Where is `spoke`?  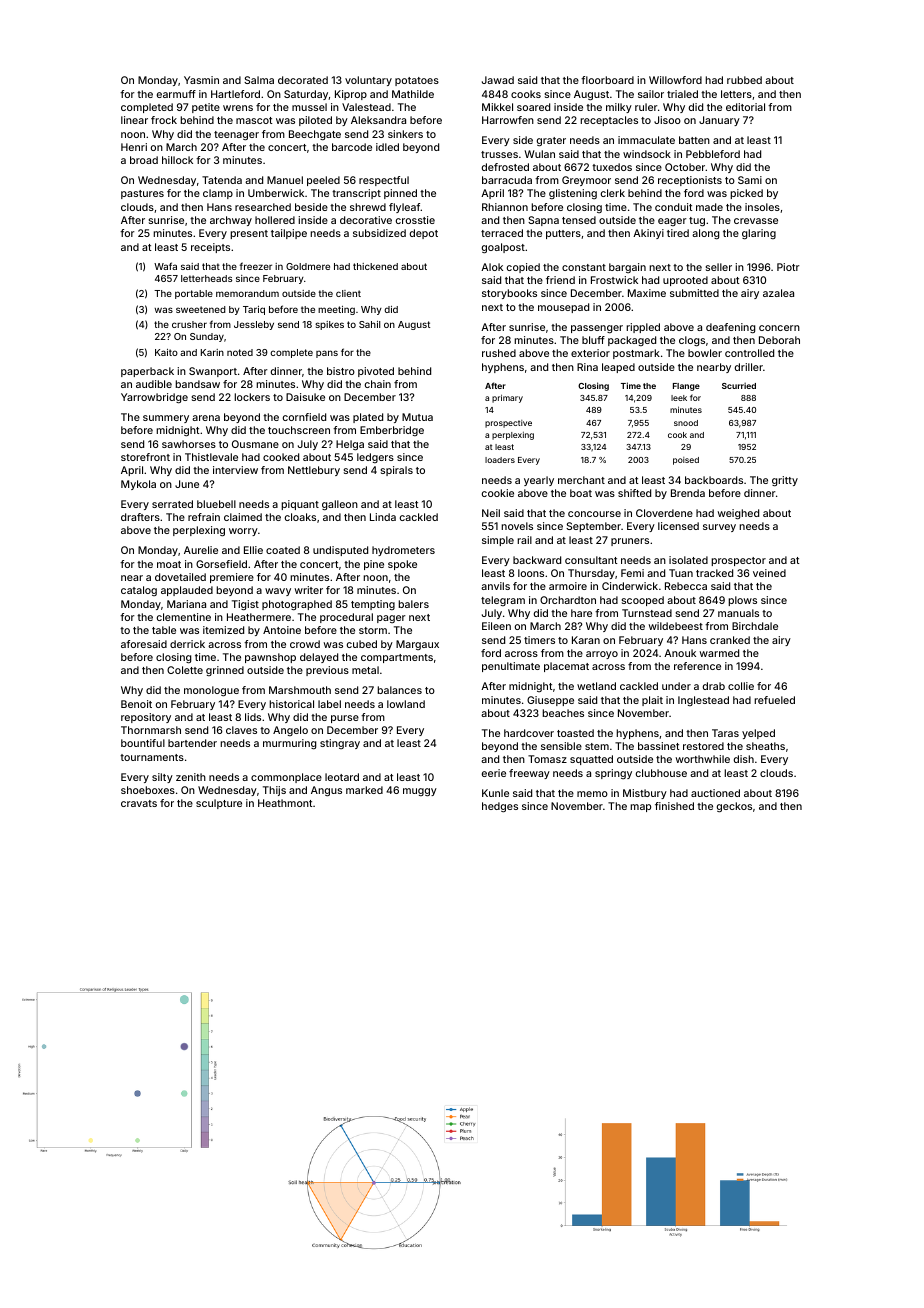
spoke is located at coordinates (402, 565).
